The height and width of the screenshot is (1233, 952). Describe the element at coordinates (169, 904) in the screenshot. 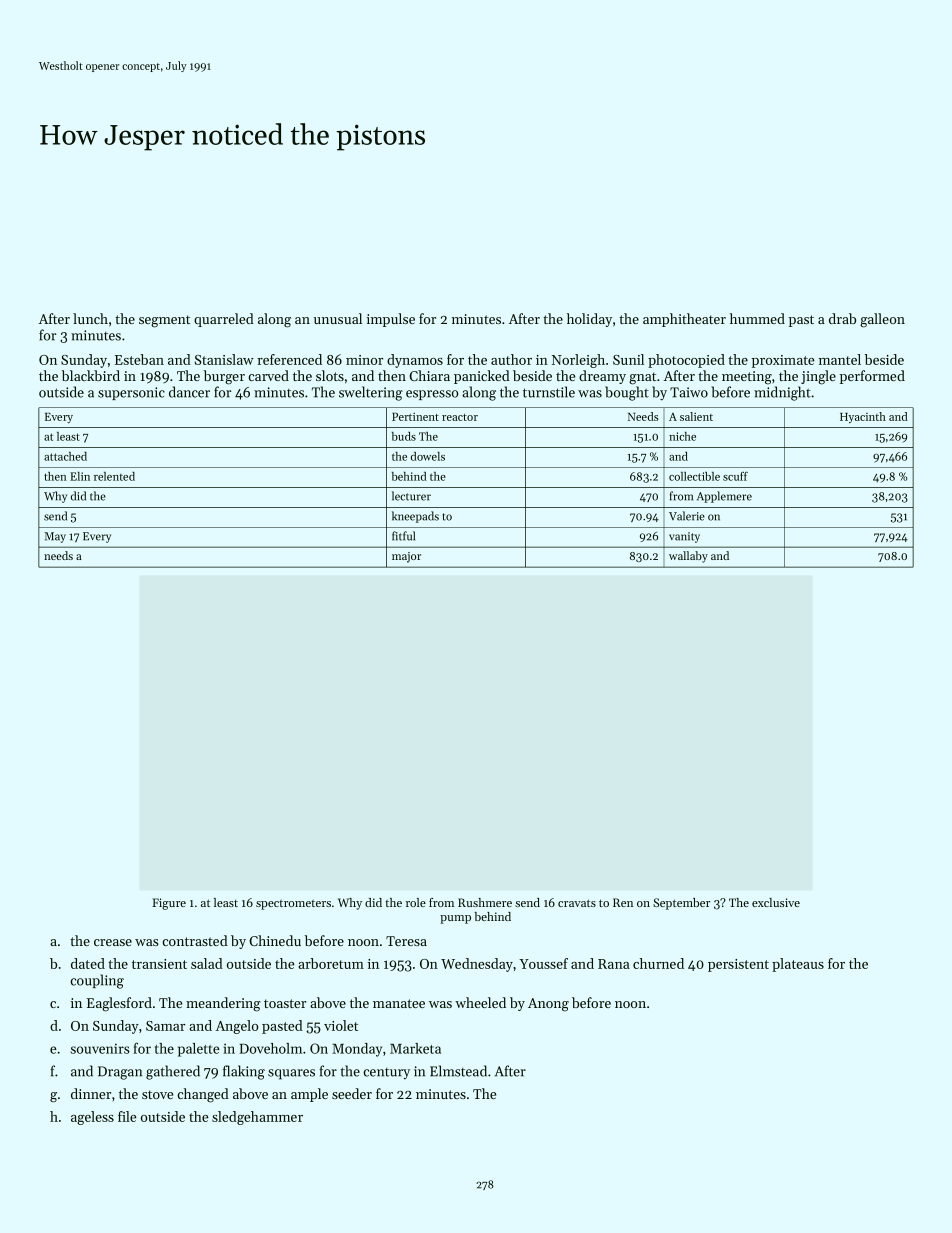

I see `Figure` at that location.
